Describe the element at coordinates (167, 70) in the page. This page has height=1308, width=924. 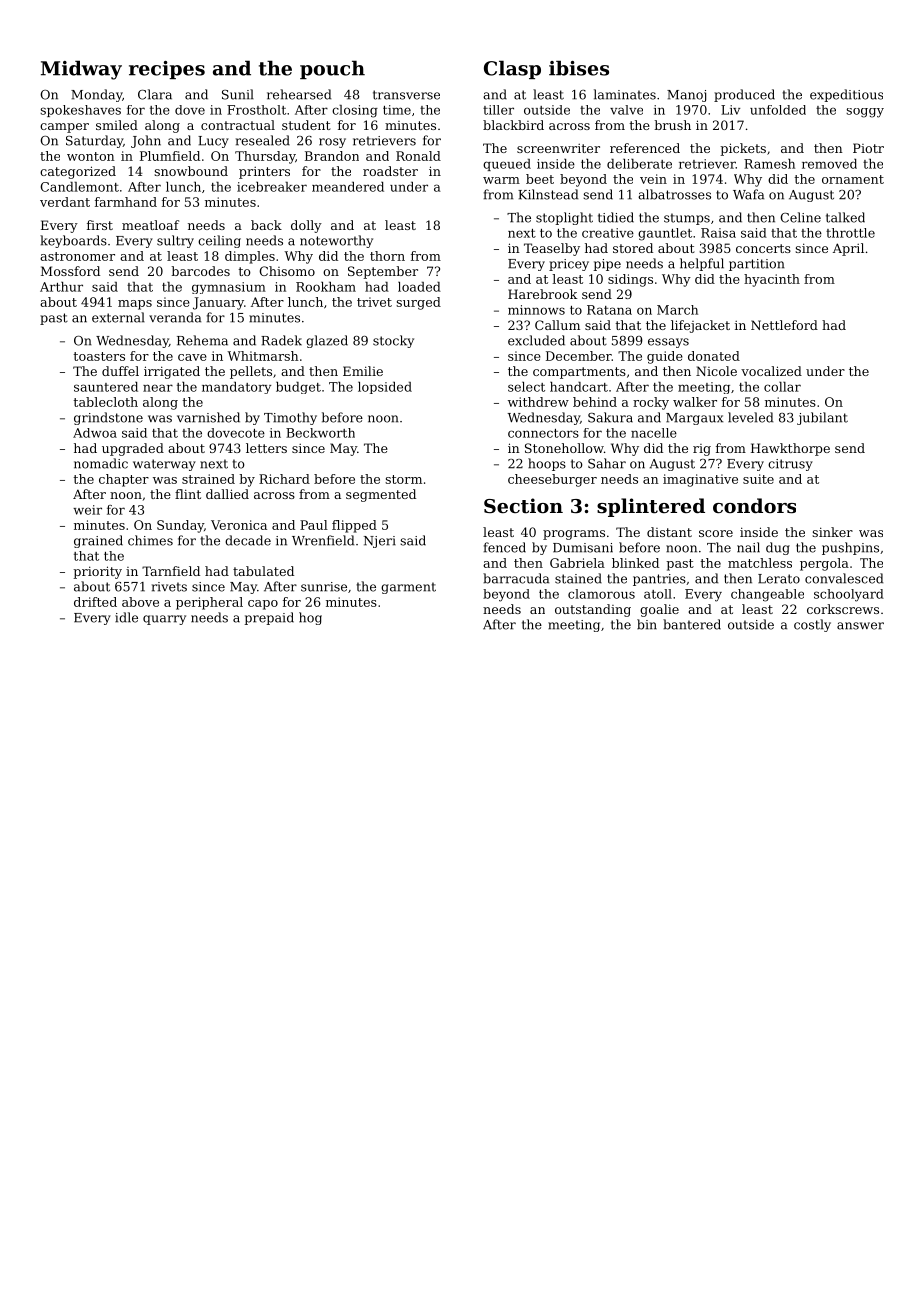
I see `recipes` at that location.
